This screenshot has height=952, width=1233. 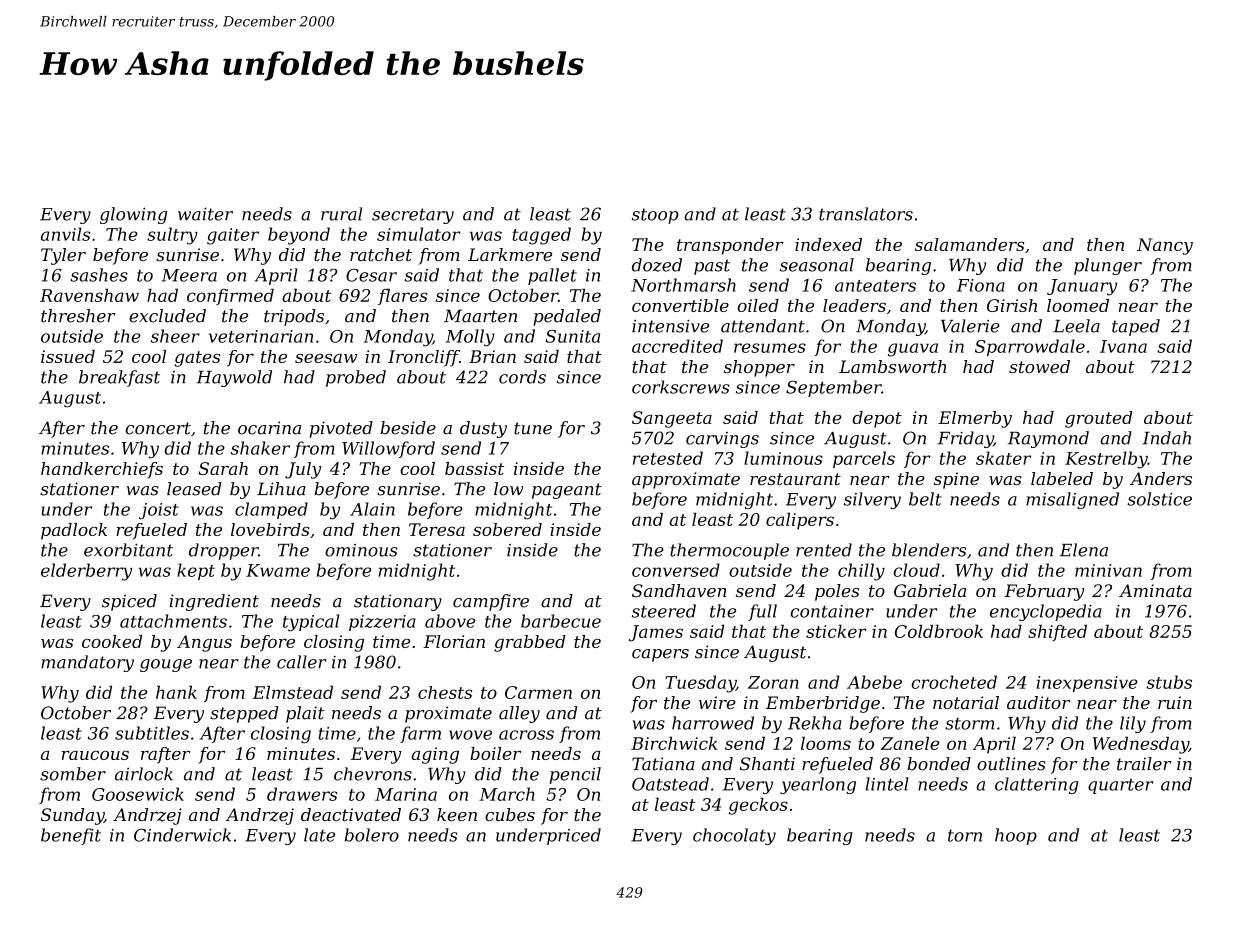 I want to click on poles, so click(x=837, y=592).
